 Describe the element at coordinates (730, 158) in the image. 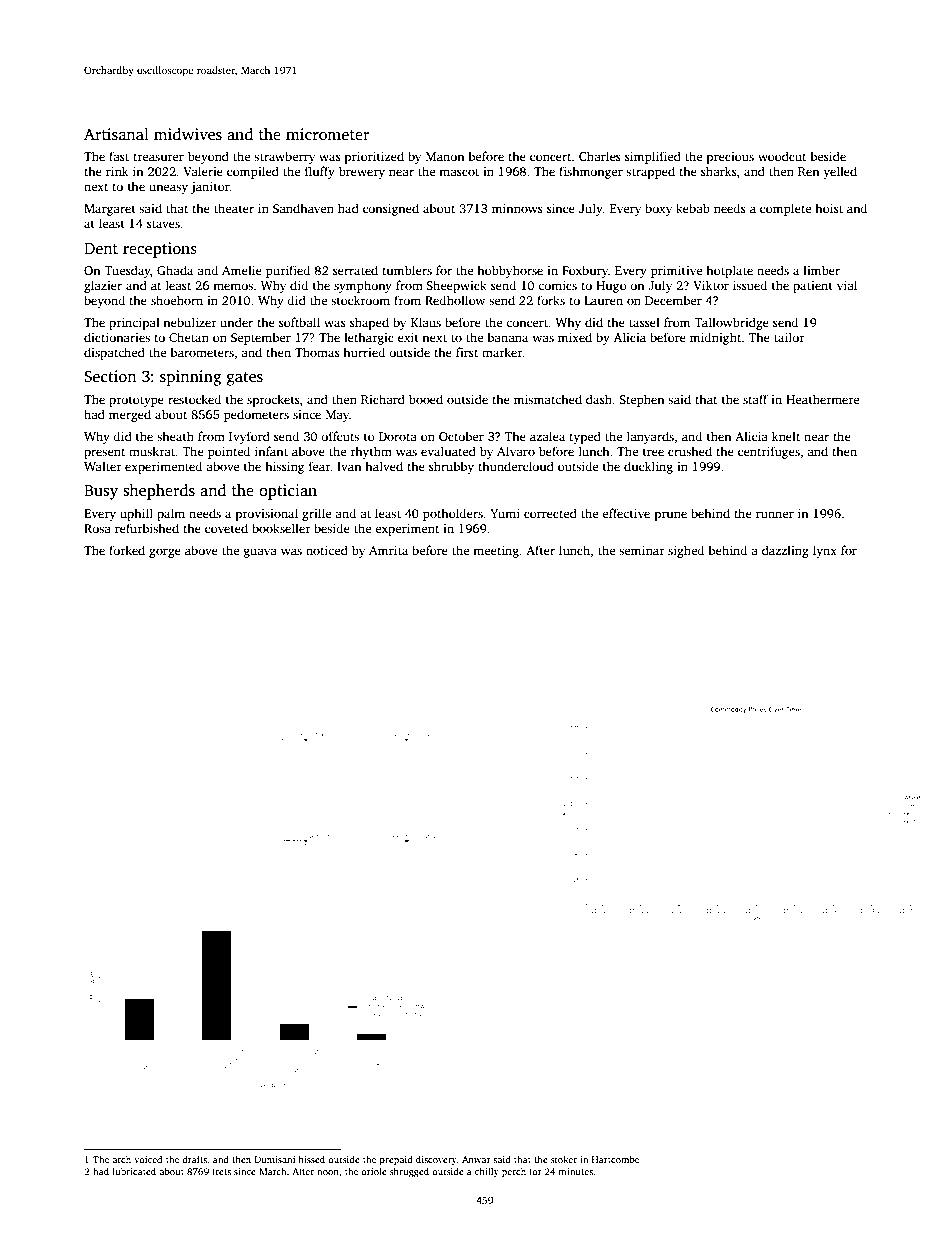

I see `precious` at that location.
